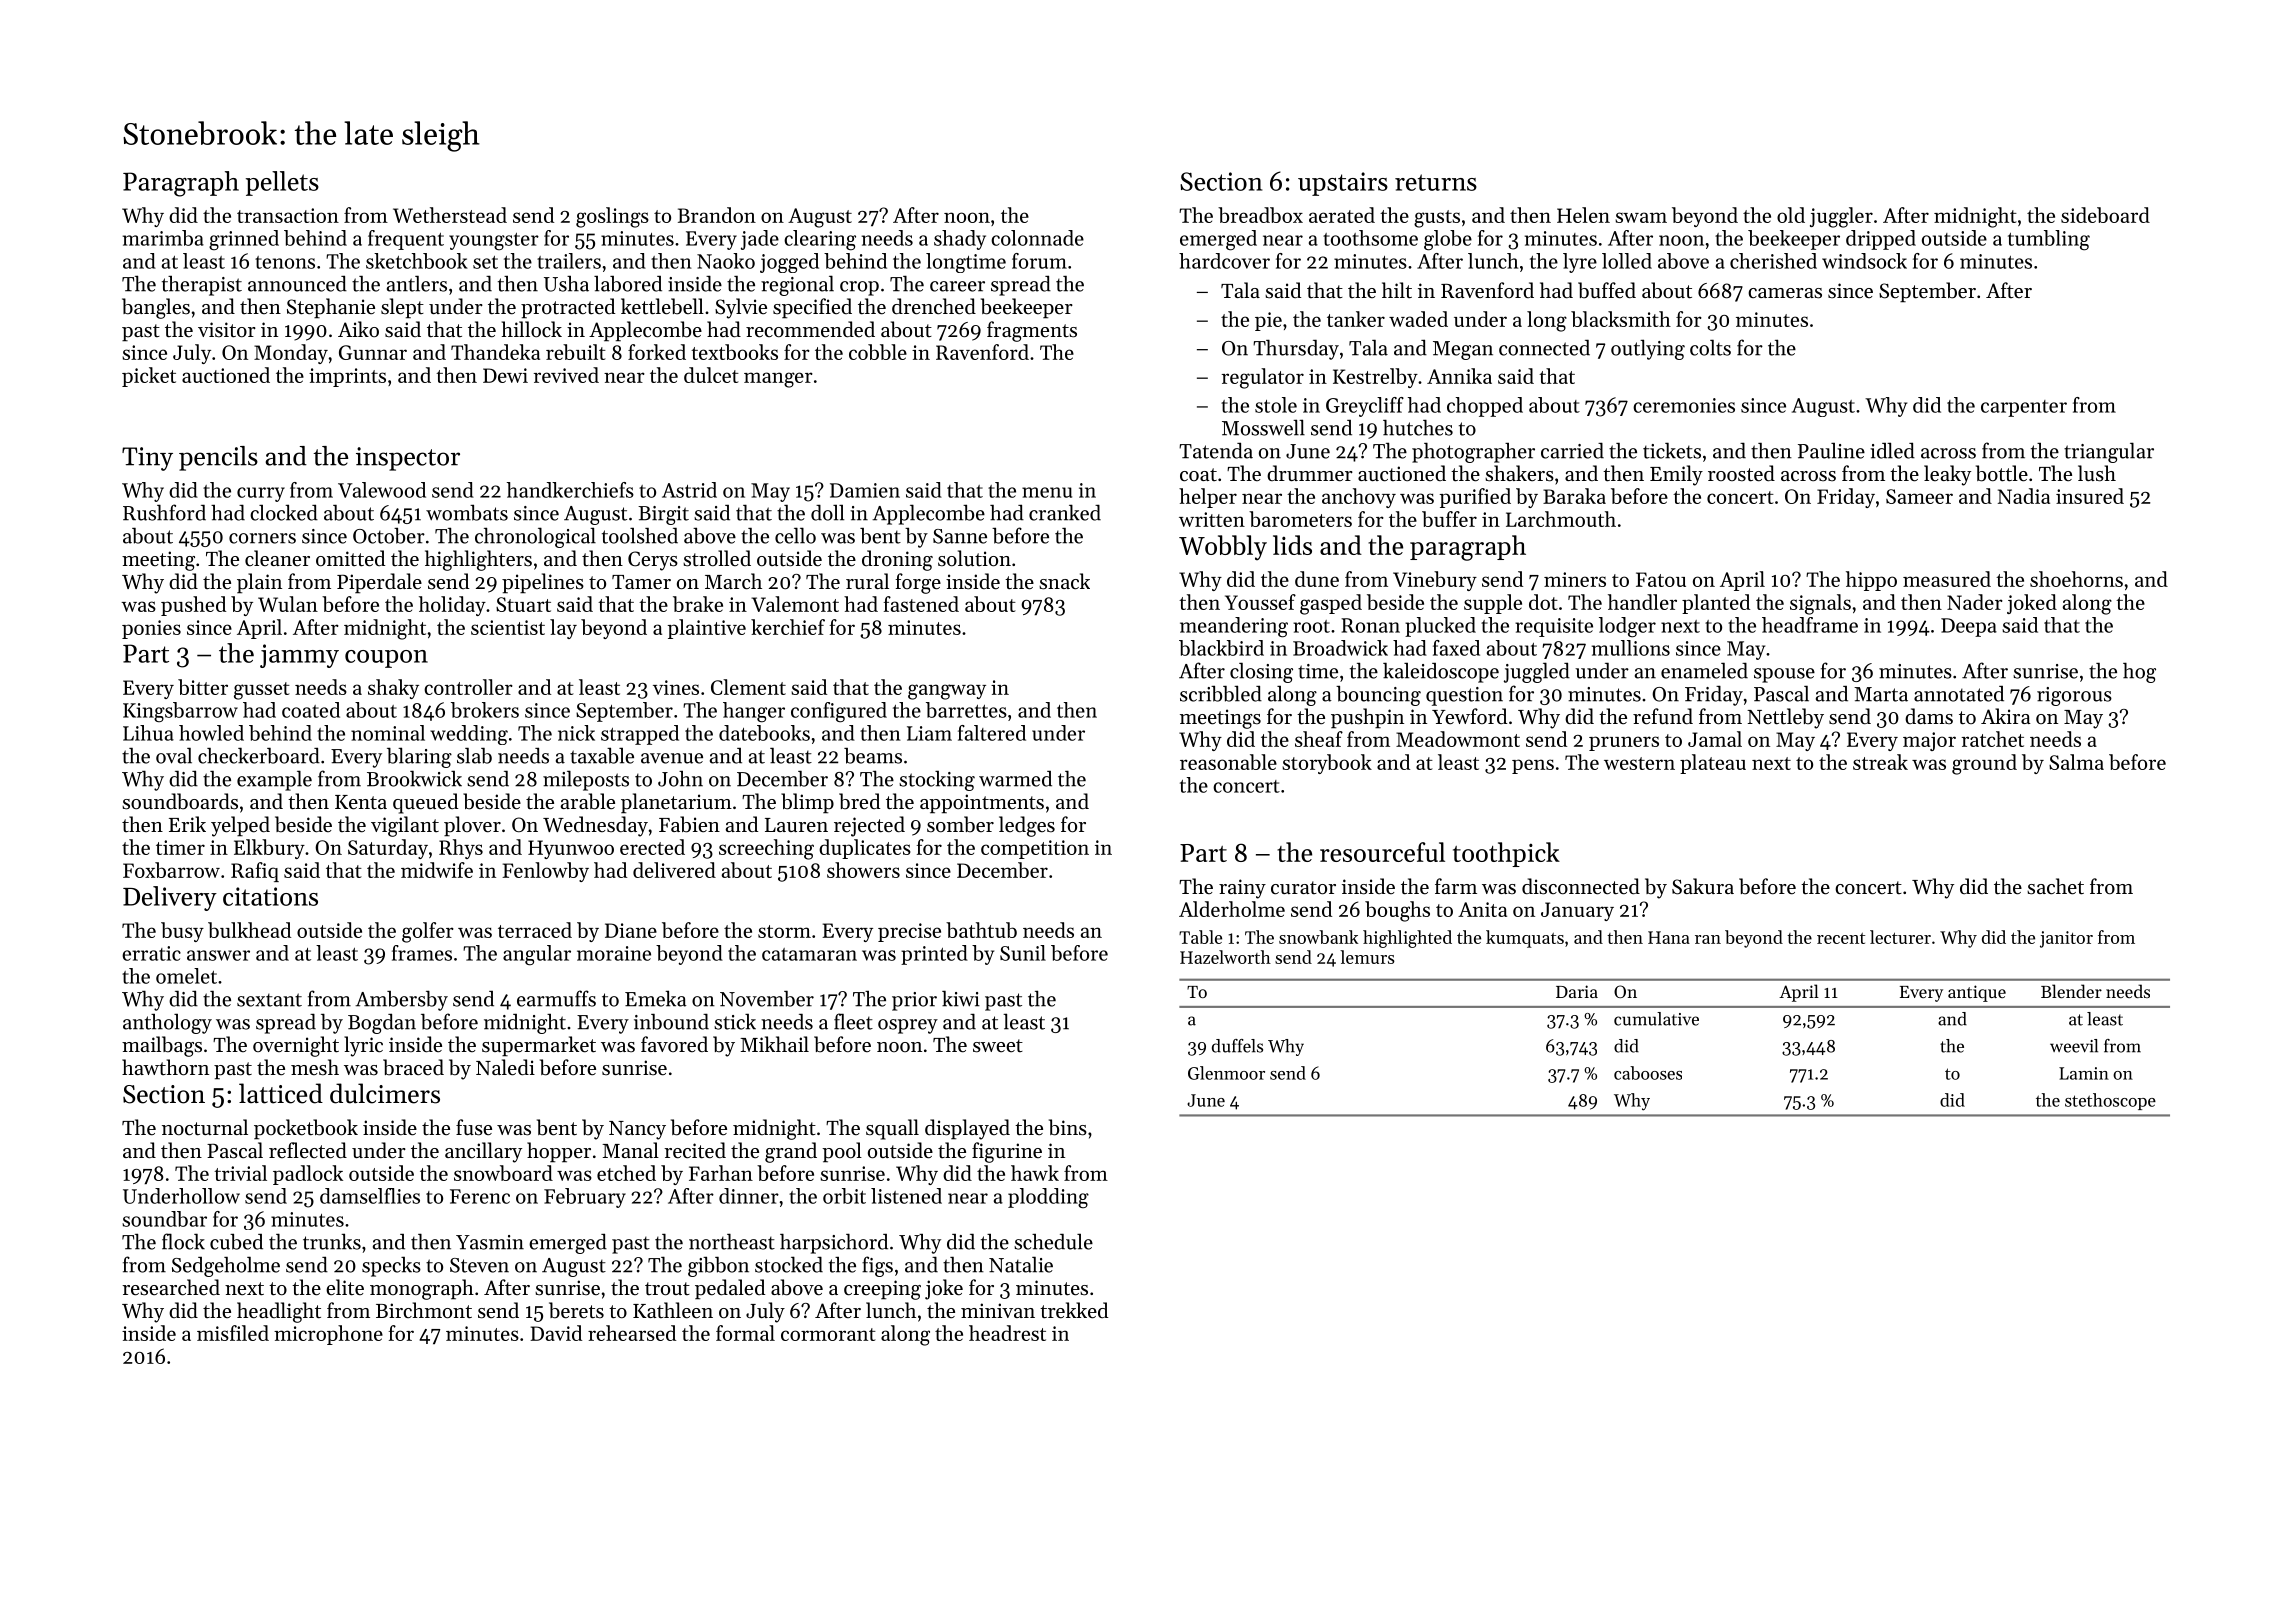  What do you see at coordinates (1053, 1241) in the page?
I see `schedule` at bounding box center [1053, 1241].
